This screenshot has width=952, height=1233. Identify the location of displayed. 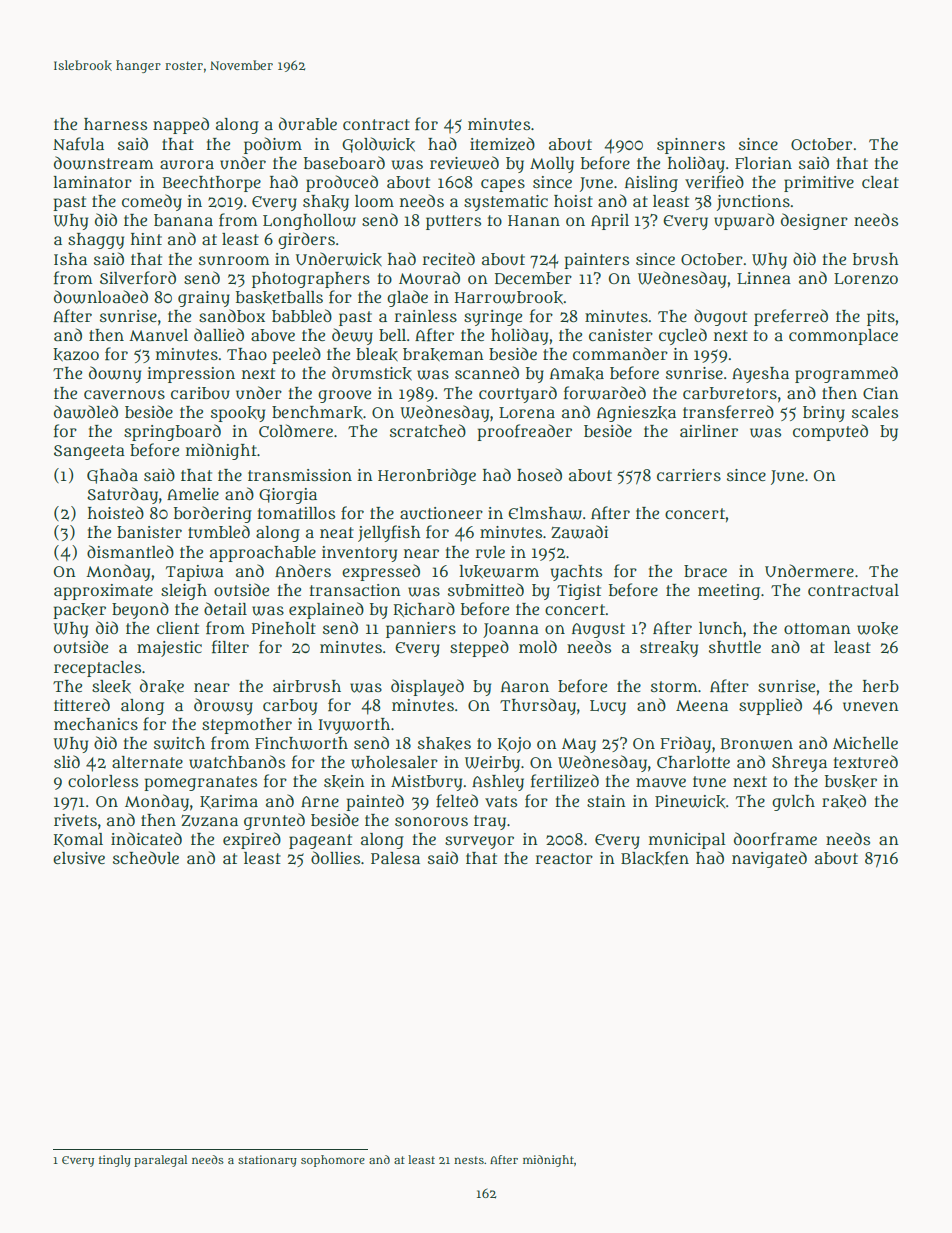
(427, 687).
